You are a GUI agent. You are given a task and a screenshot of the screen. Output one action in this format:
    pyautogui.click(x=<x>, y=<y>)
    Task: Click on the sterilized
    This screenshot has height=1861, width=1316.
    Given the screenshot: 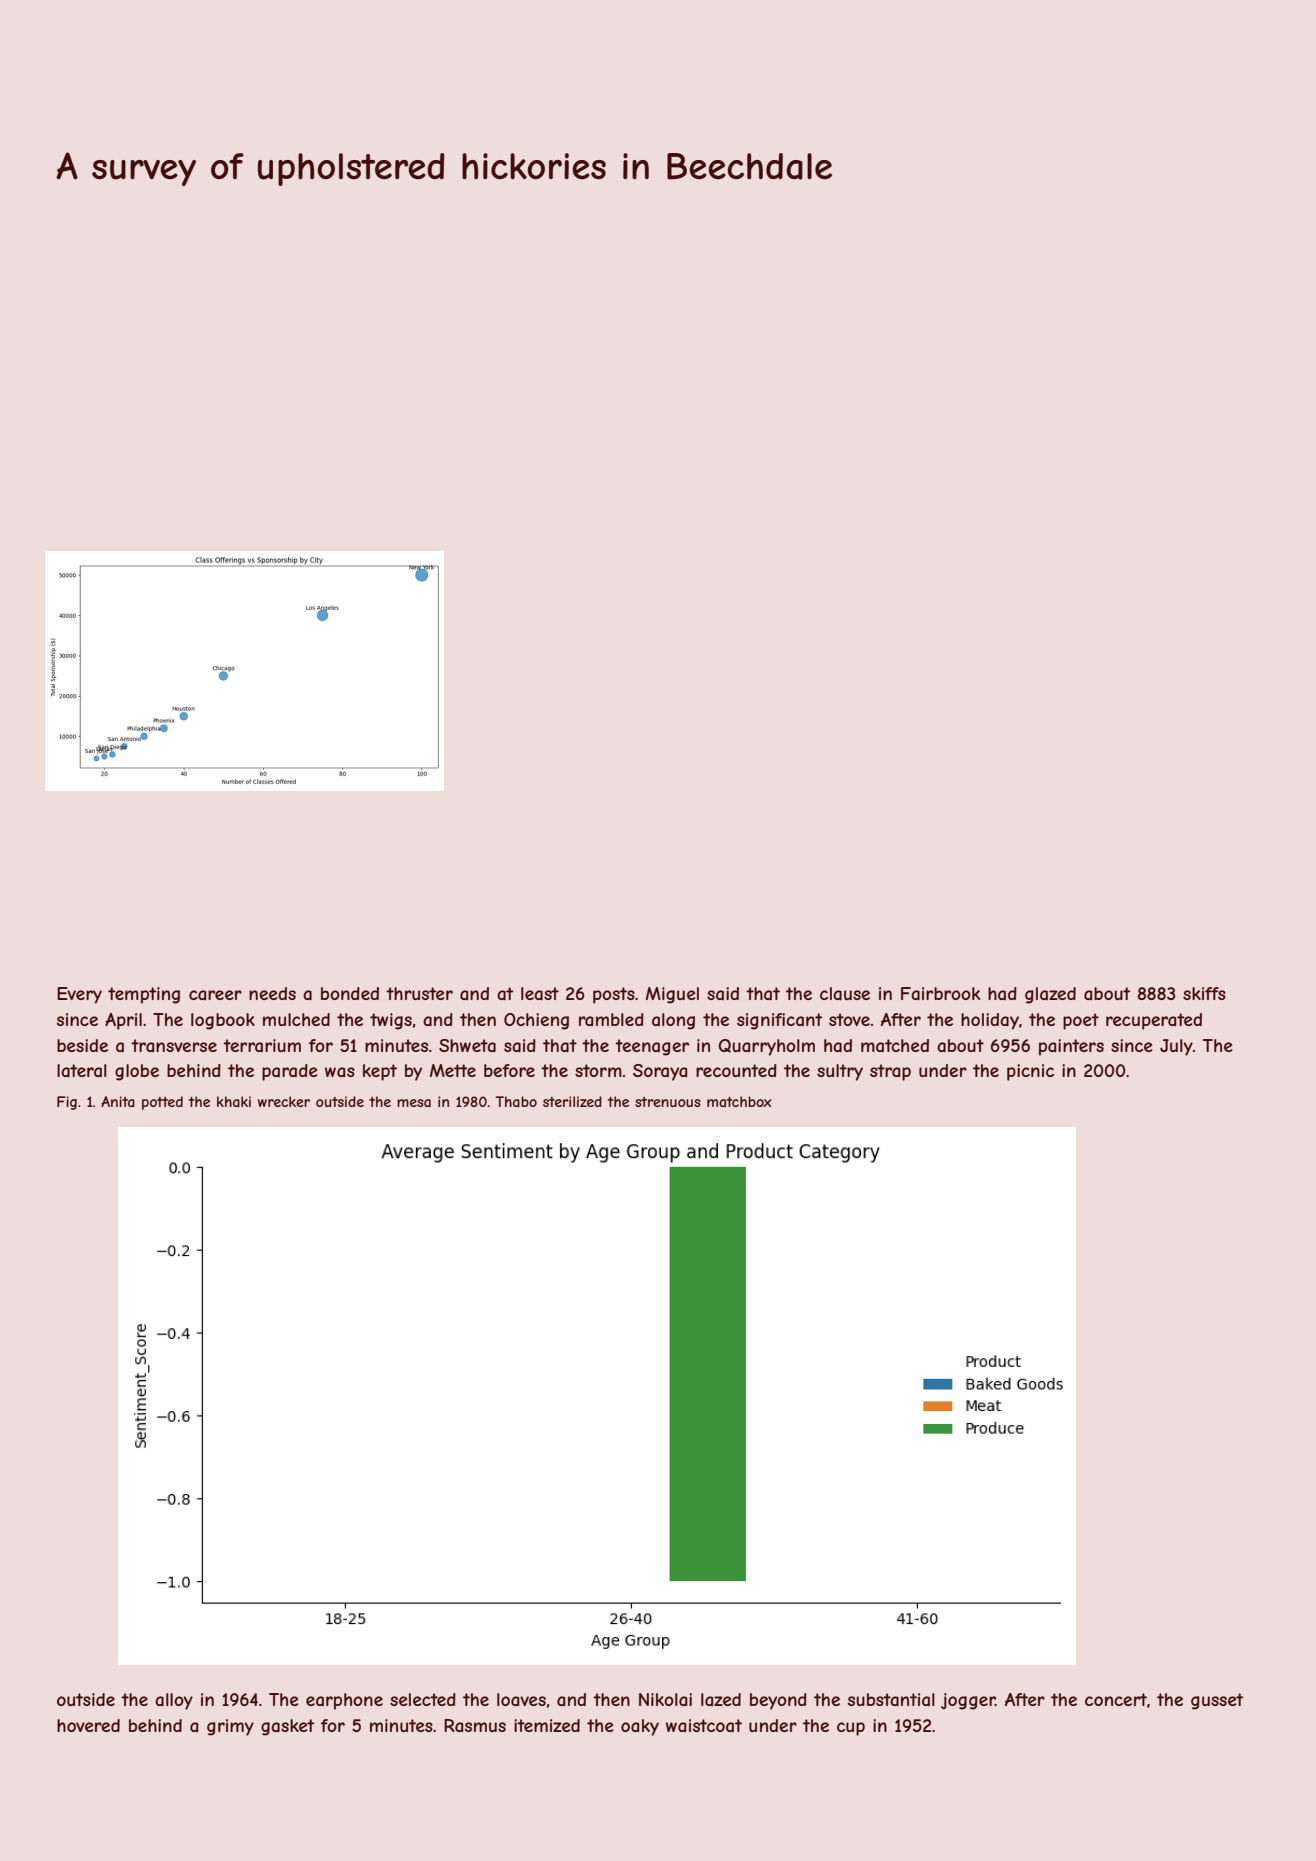 What is the action you would take?
    pyautogui.click(x=572, y=1101)
